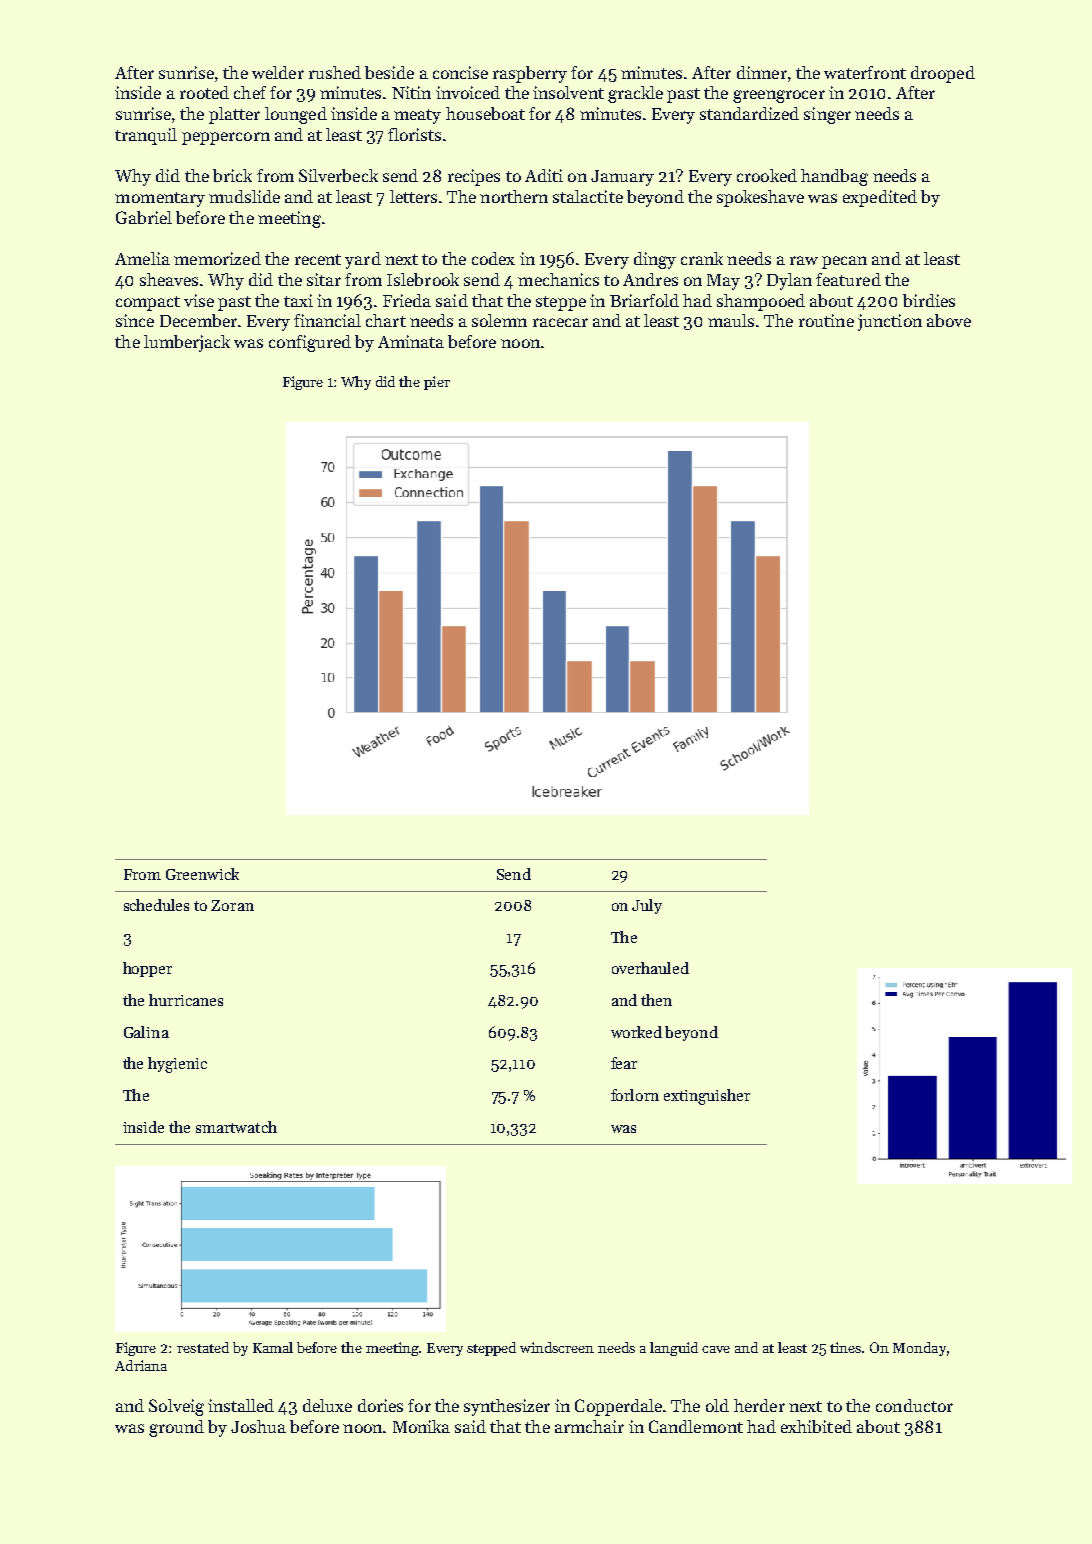  Describe the element at coordinates (656, 1000) in the document. I see `then` at that location.
